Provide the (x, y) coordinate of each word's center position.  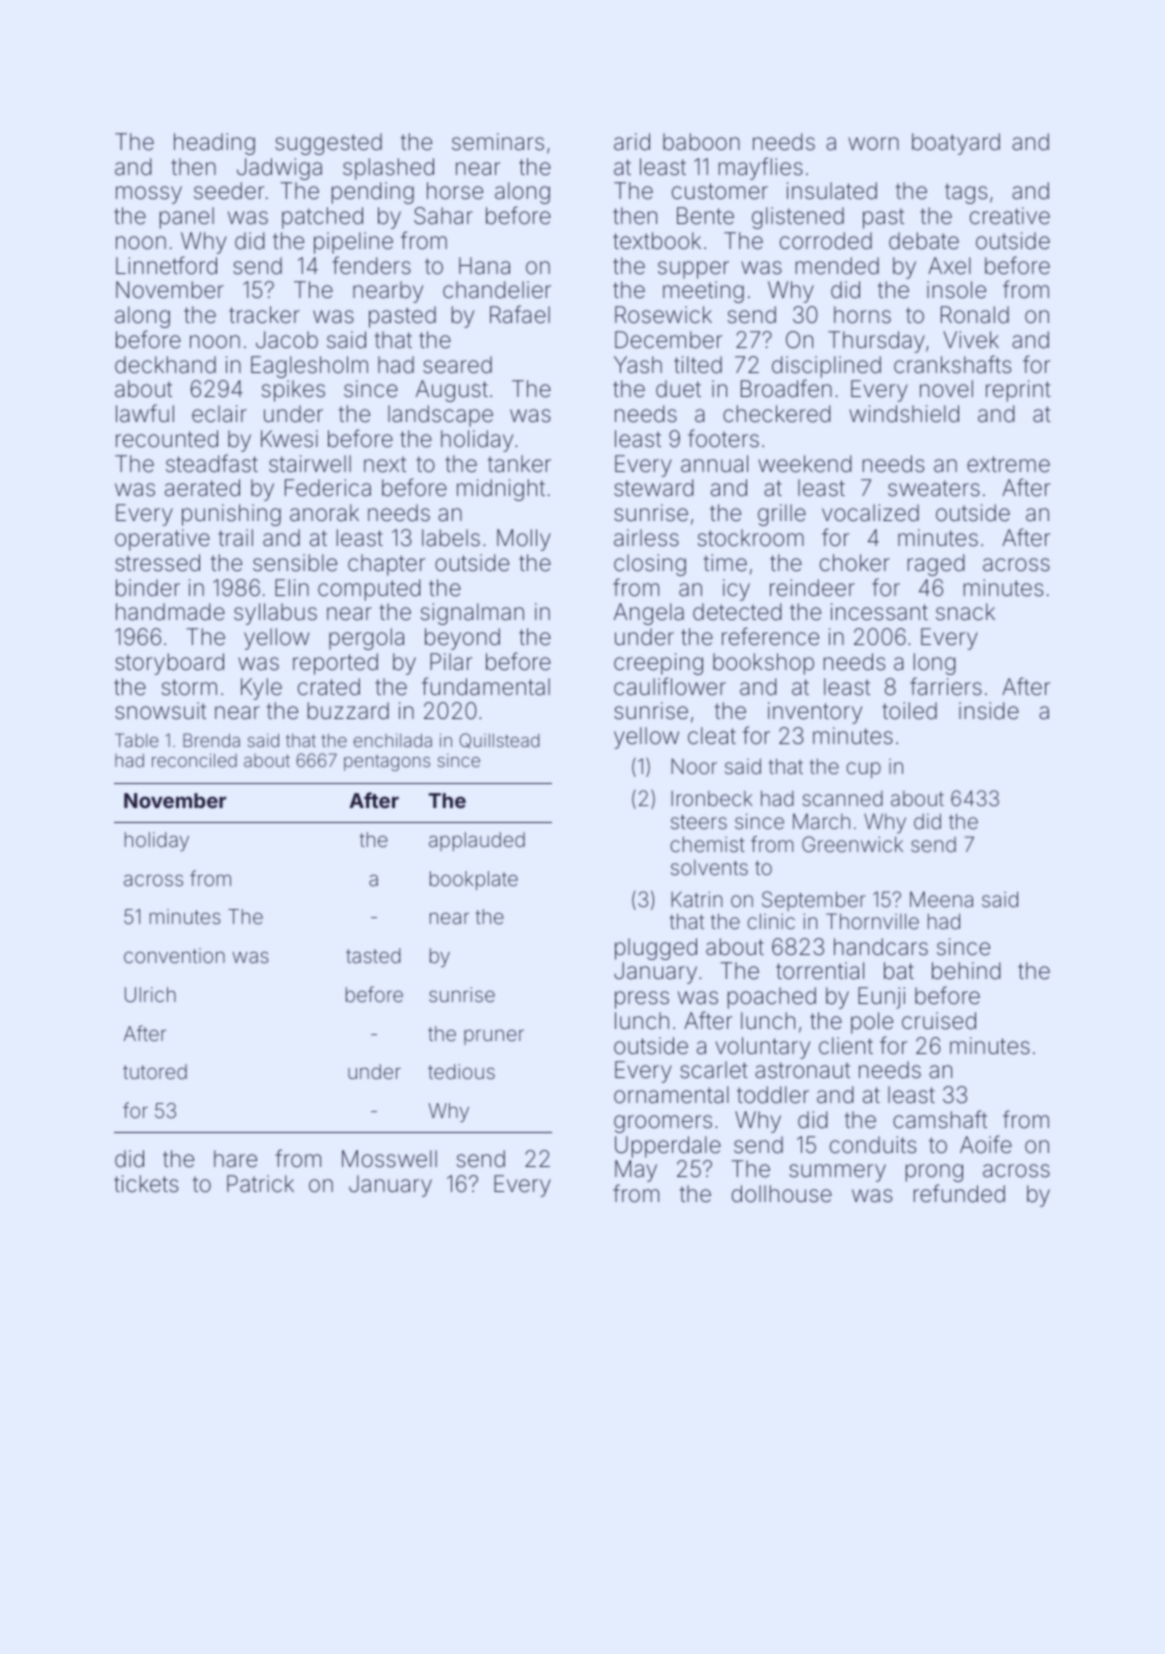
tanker (519, 464)
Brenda (211, 740)
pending (373, 193)
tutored (155, 1071)
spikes (293, 391)
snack (965, 612)
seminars (498, 142)
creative (1010, 216)
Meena (941, 899)
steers (699, 822)
